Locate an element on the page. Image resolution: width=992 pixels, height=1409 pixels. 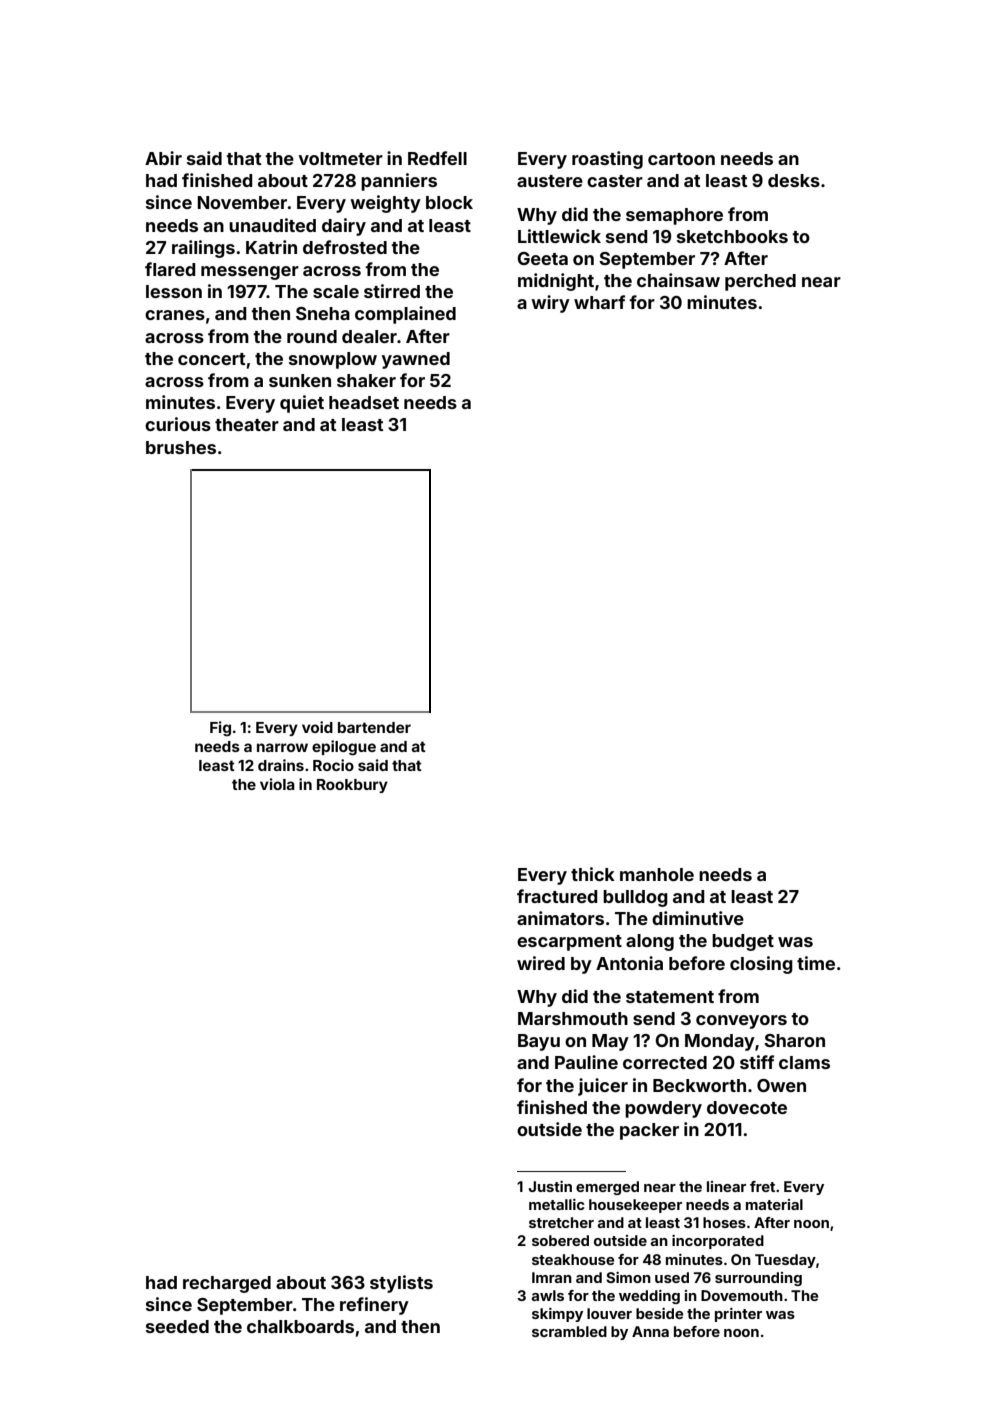
voltmeter is located at coordinates (340, 158).
